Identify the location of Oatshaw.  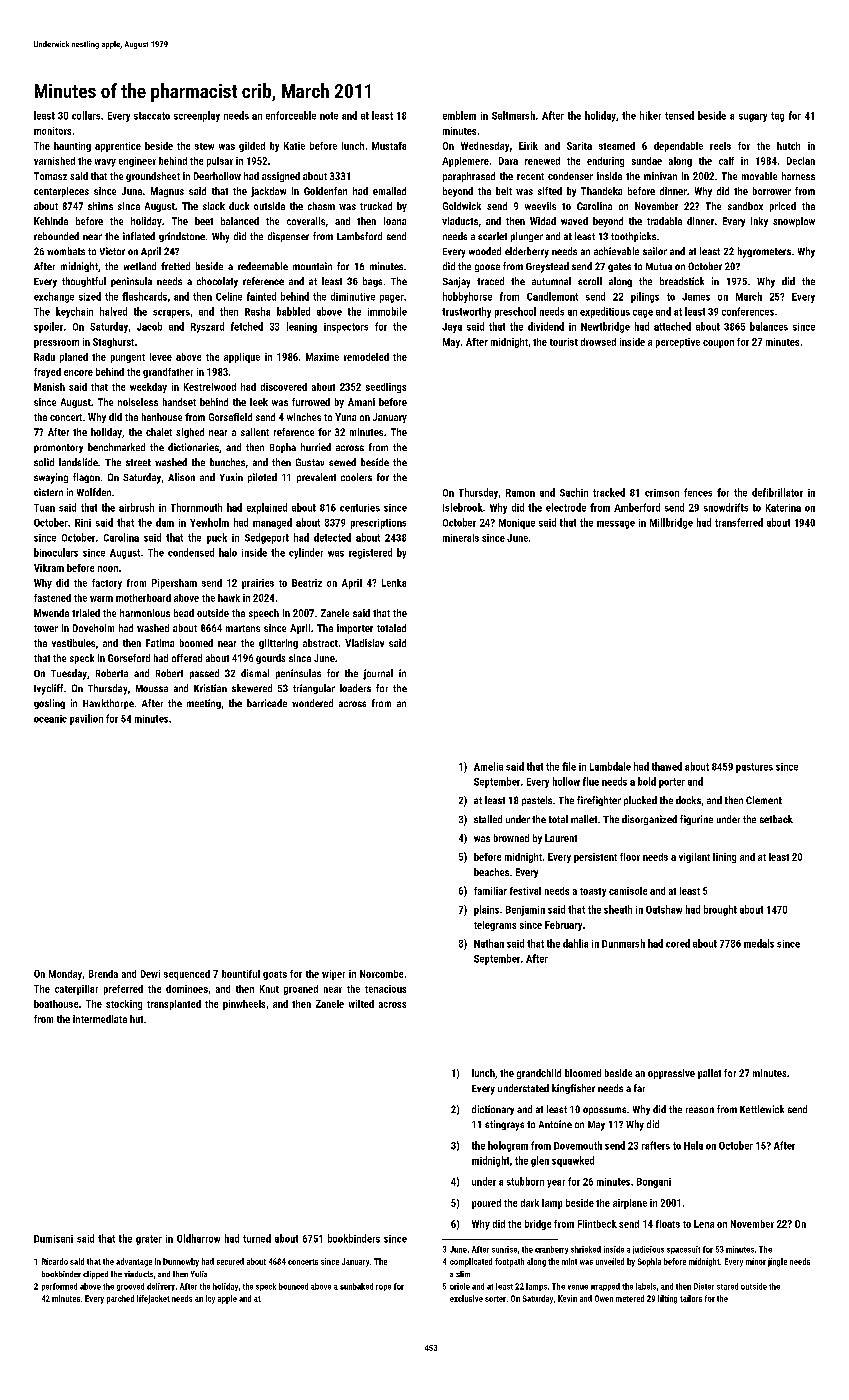
(664, 909).
